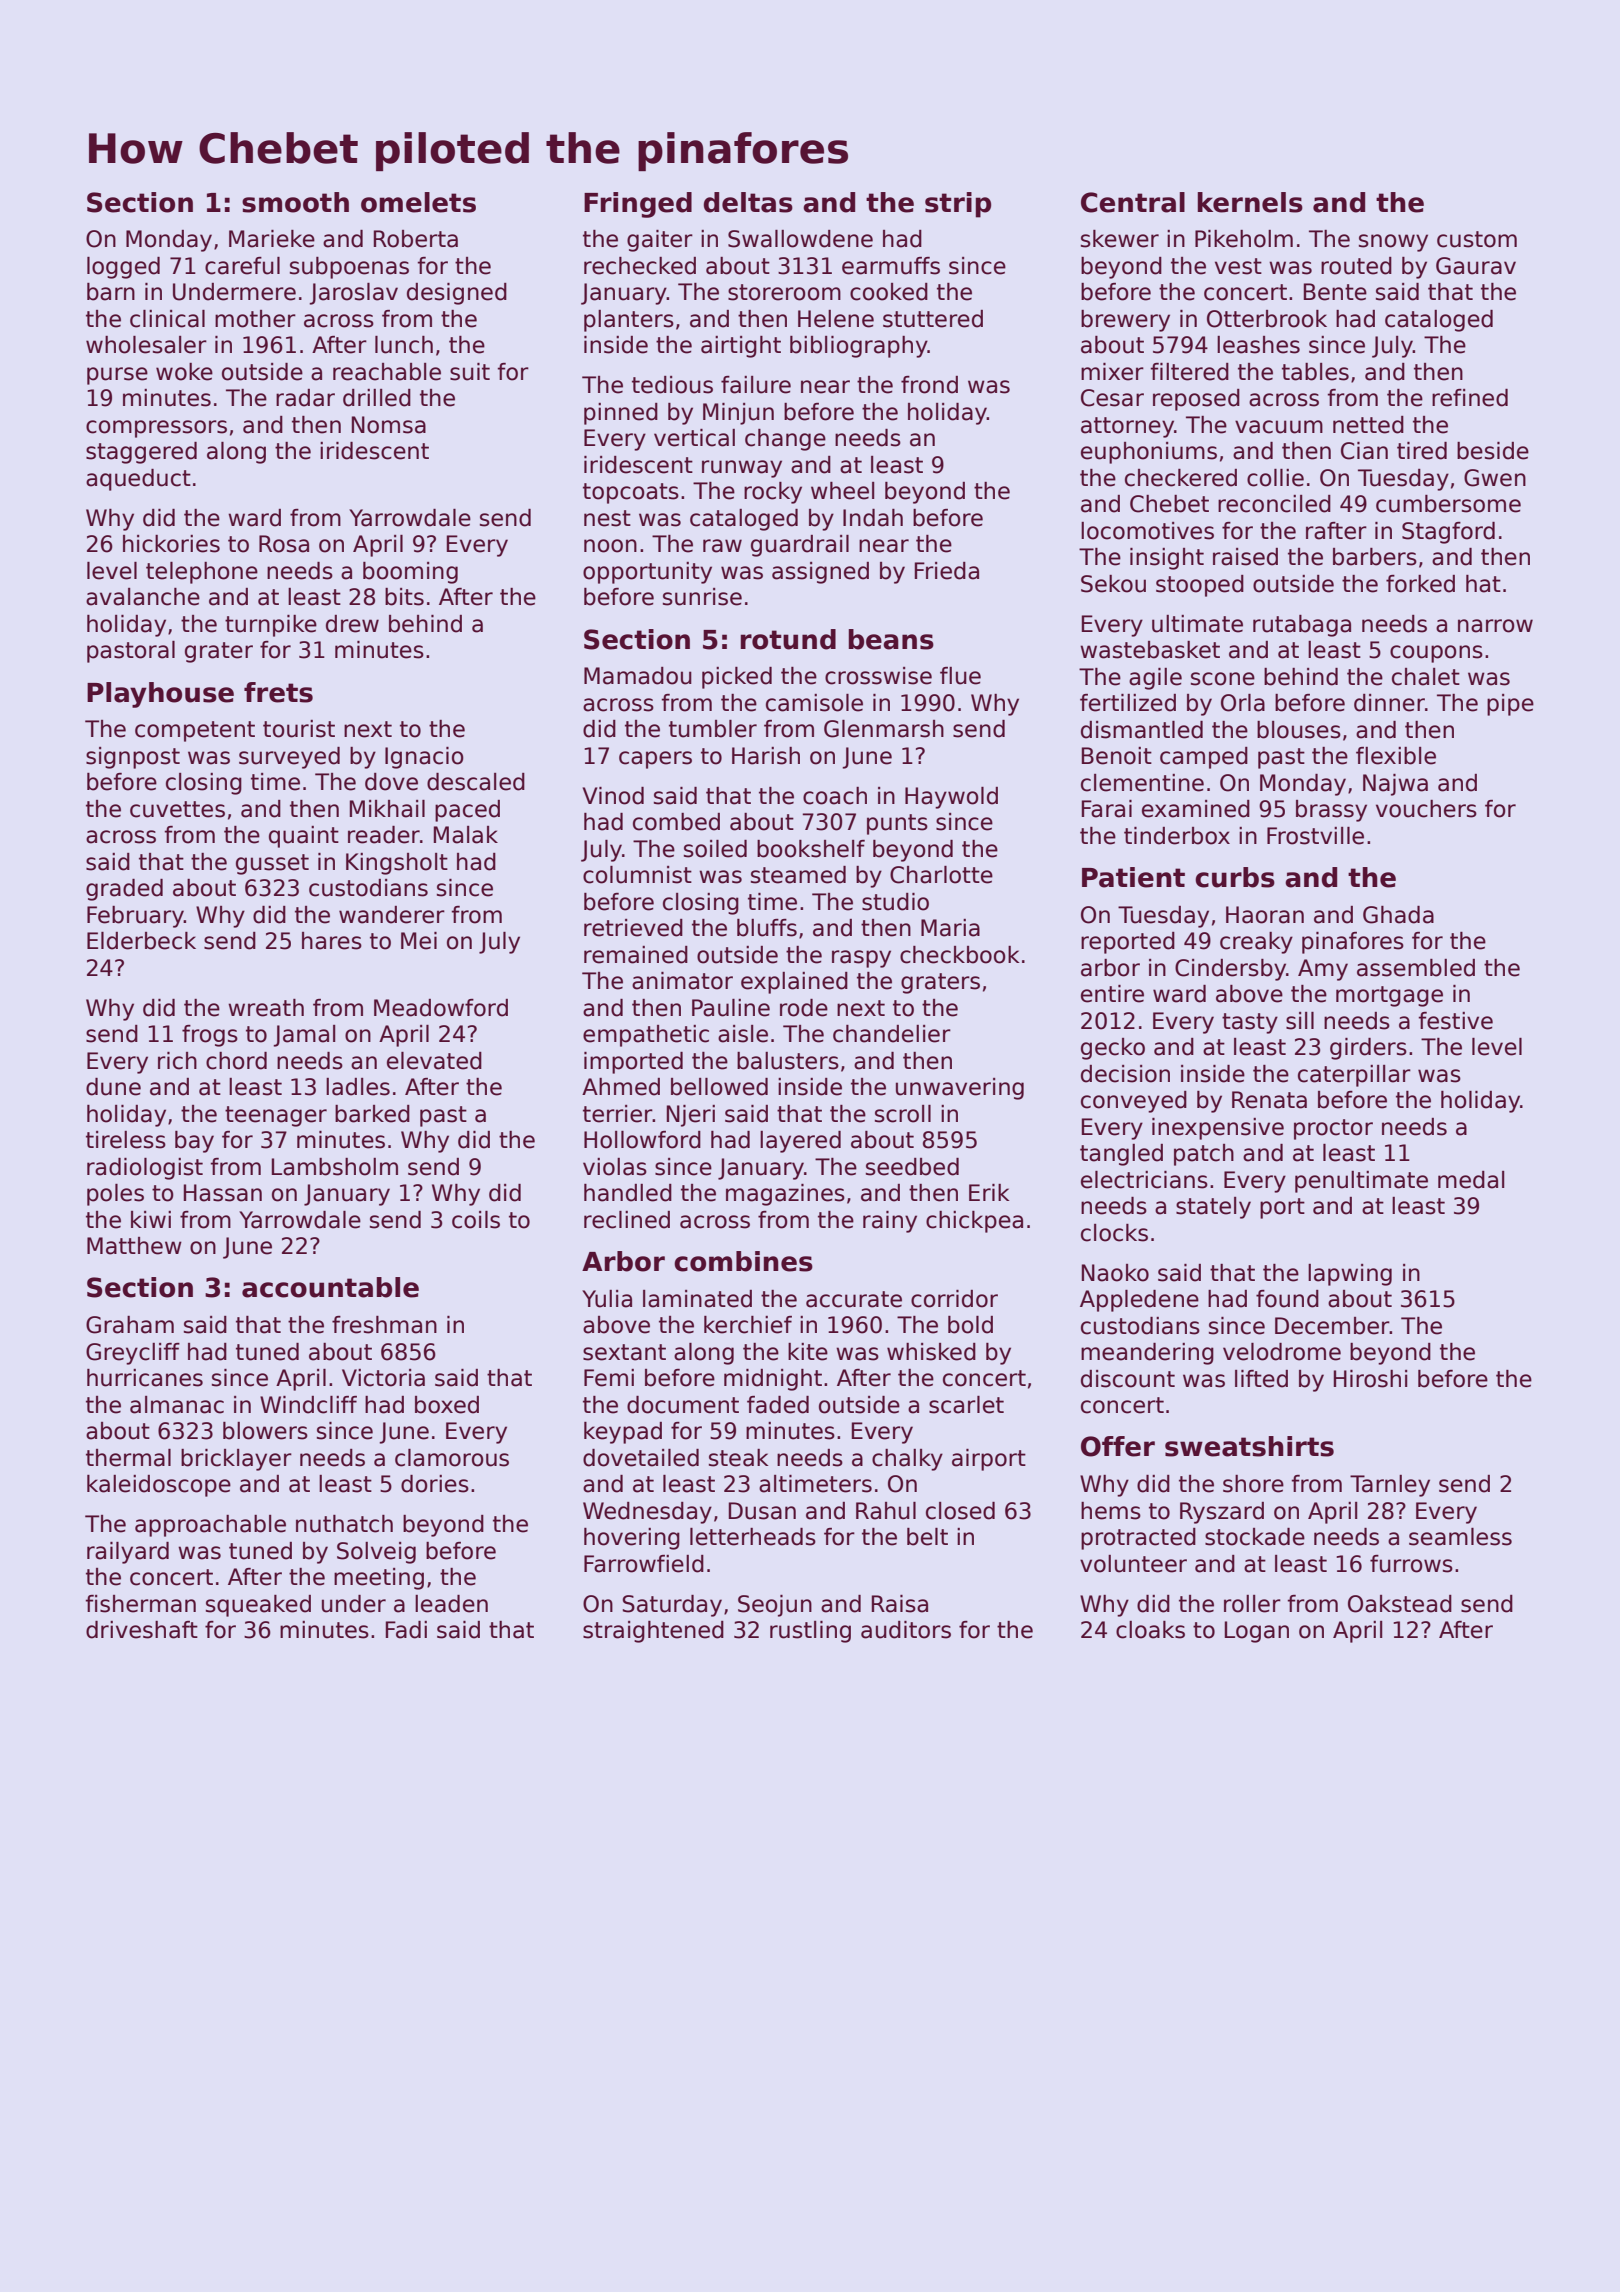 This document has height=2292, width=1620. What do you see at coordinates (762, 1511) in the document?
I see `Dusan` at bounding box center [762, 1511].
